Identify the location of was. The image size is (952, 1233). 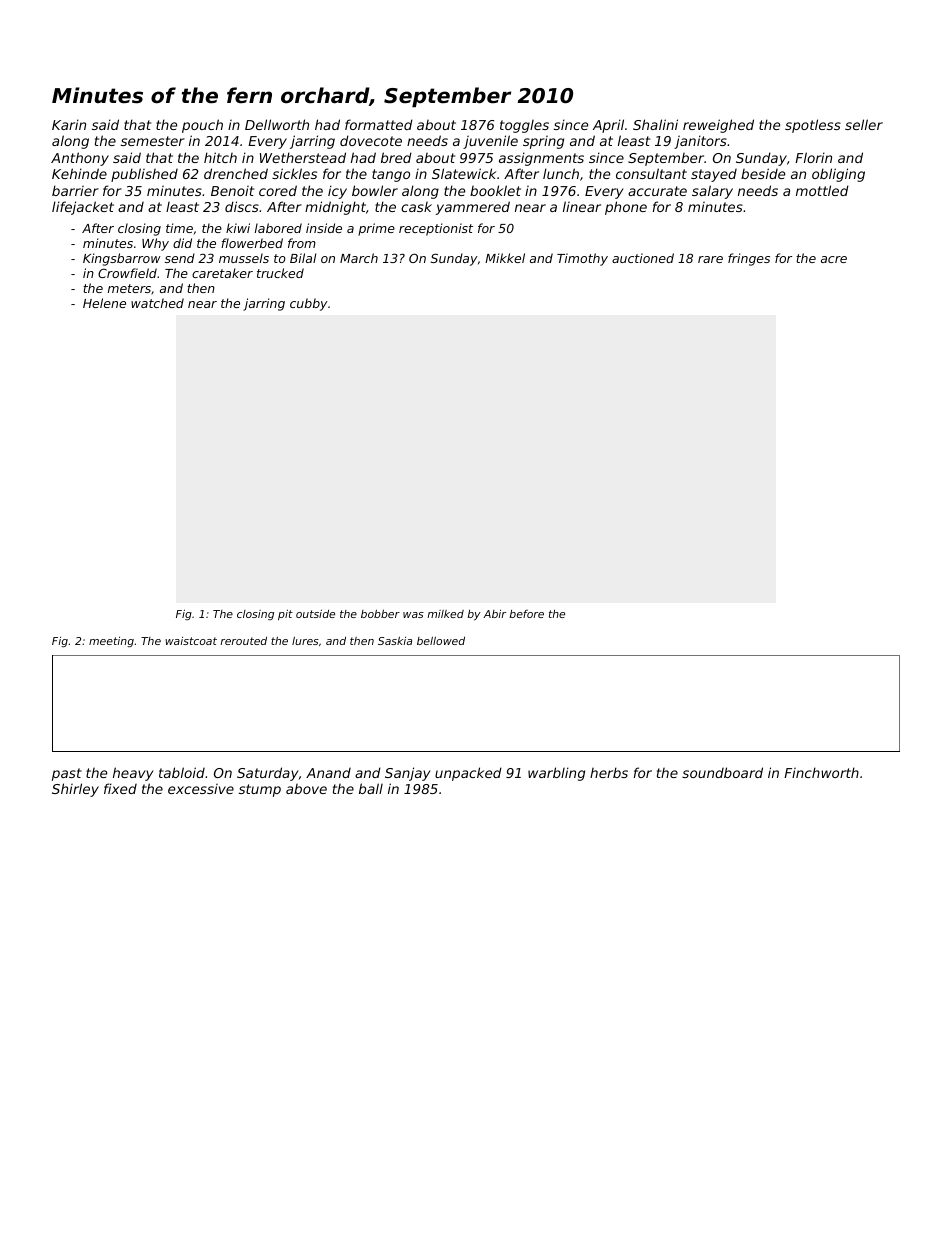
(413, 615).
